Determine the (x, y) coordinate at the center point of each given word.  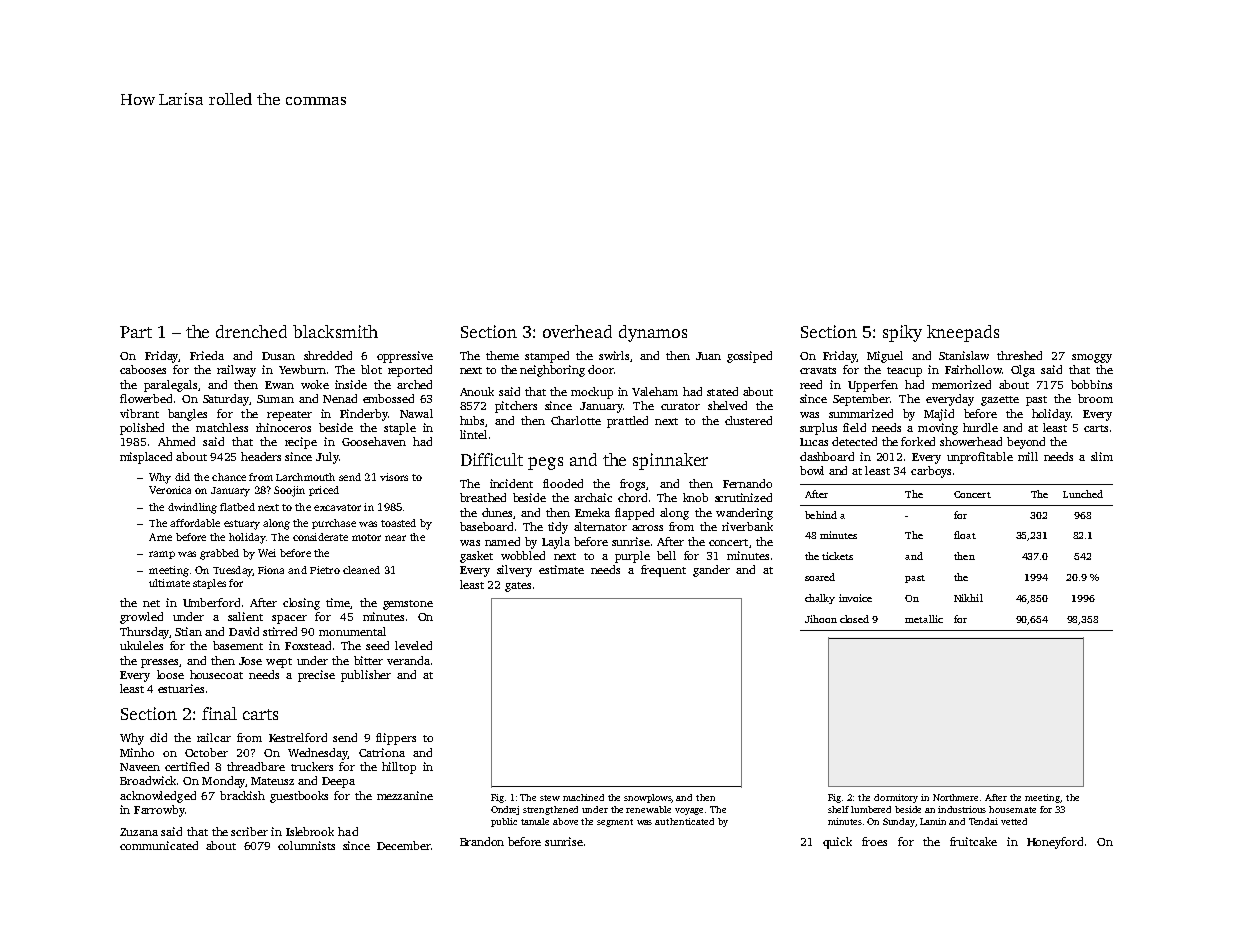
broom (1095, 398)
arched (414, 384)
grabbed (219, 554)
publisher (366, 676)
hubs (472, 420)
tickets (837, 556)
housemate (1012, 809)
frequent (663, 571)
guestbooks (299, 797)
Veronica (170, 490)
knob (695, 497)
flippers (396, 739)
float (965, 535)
